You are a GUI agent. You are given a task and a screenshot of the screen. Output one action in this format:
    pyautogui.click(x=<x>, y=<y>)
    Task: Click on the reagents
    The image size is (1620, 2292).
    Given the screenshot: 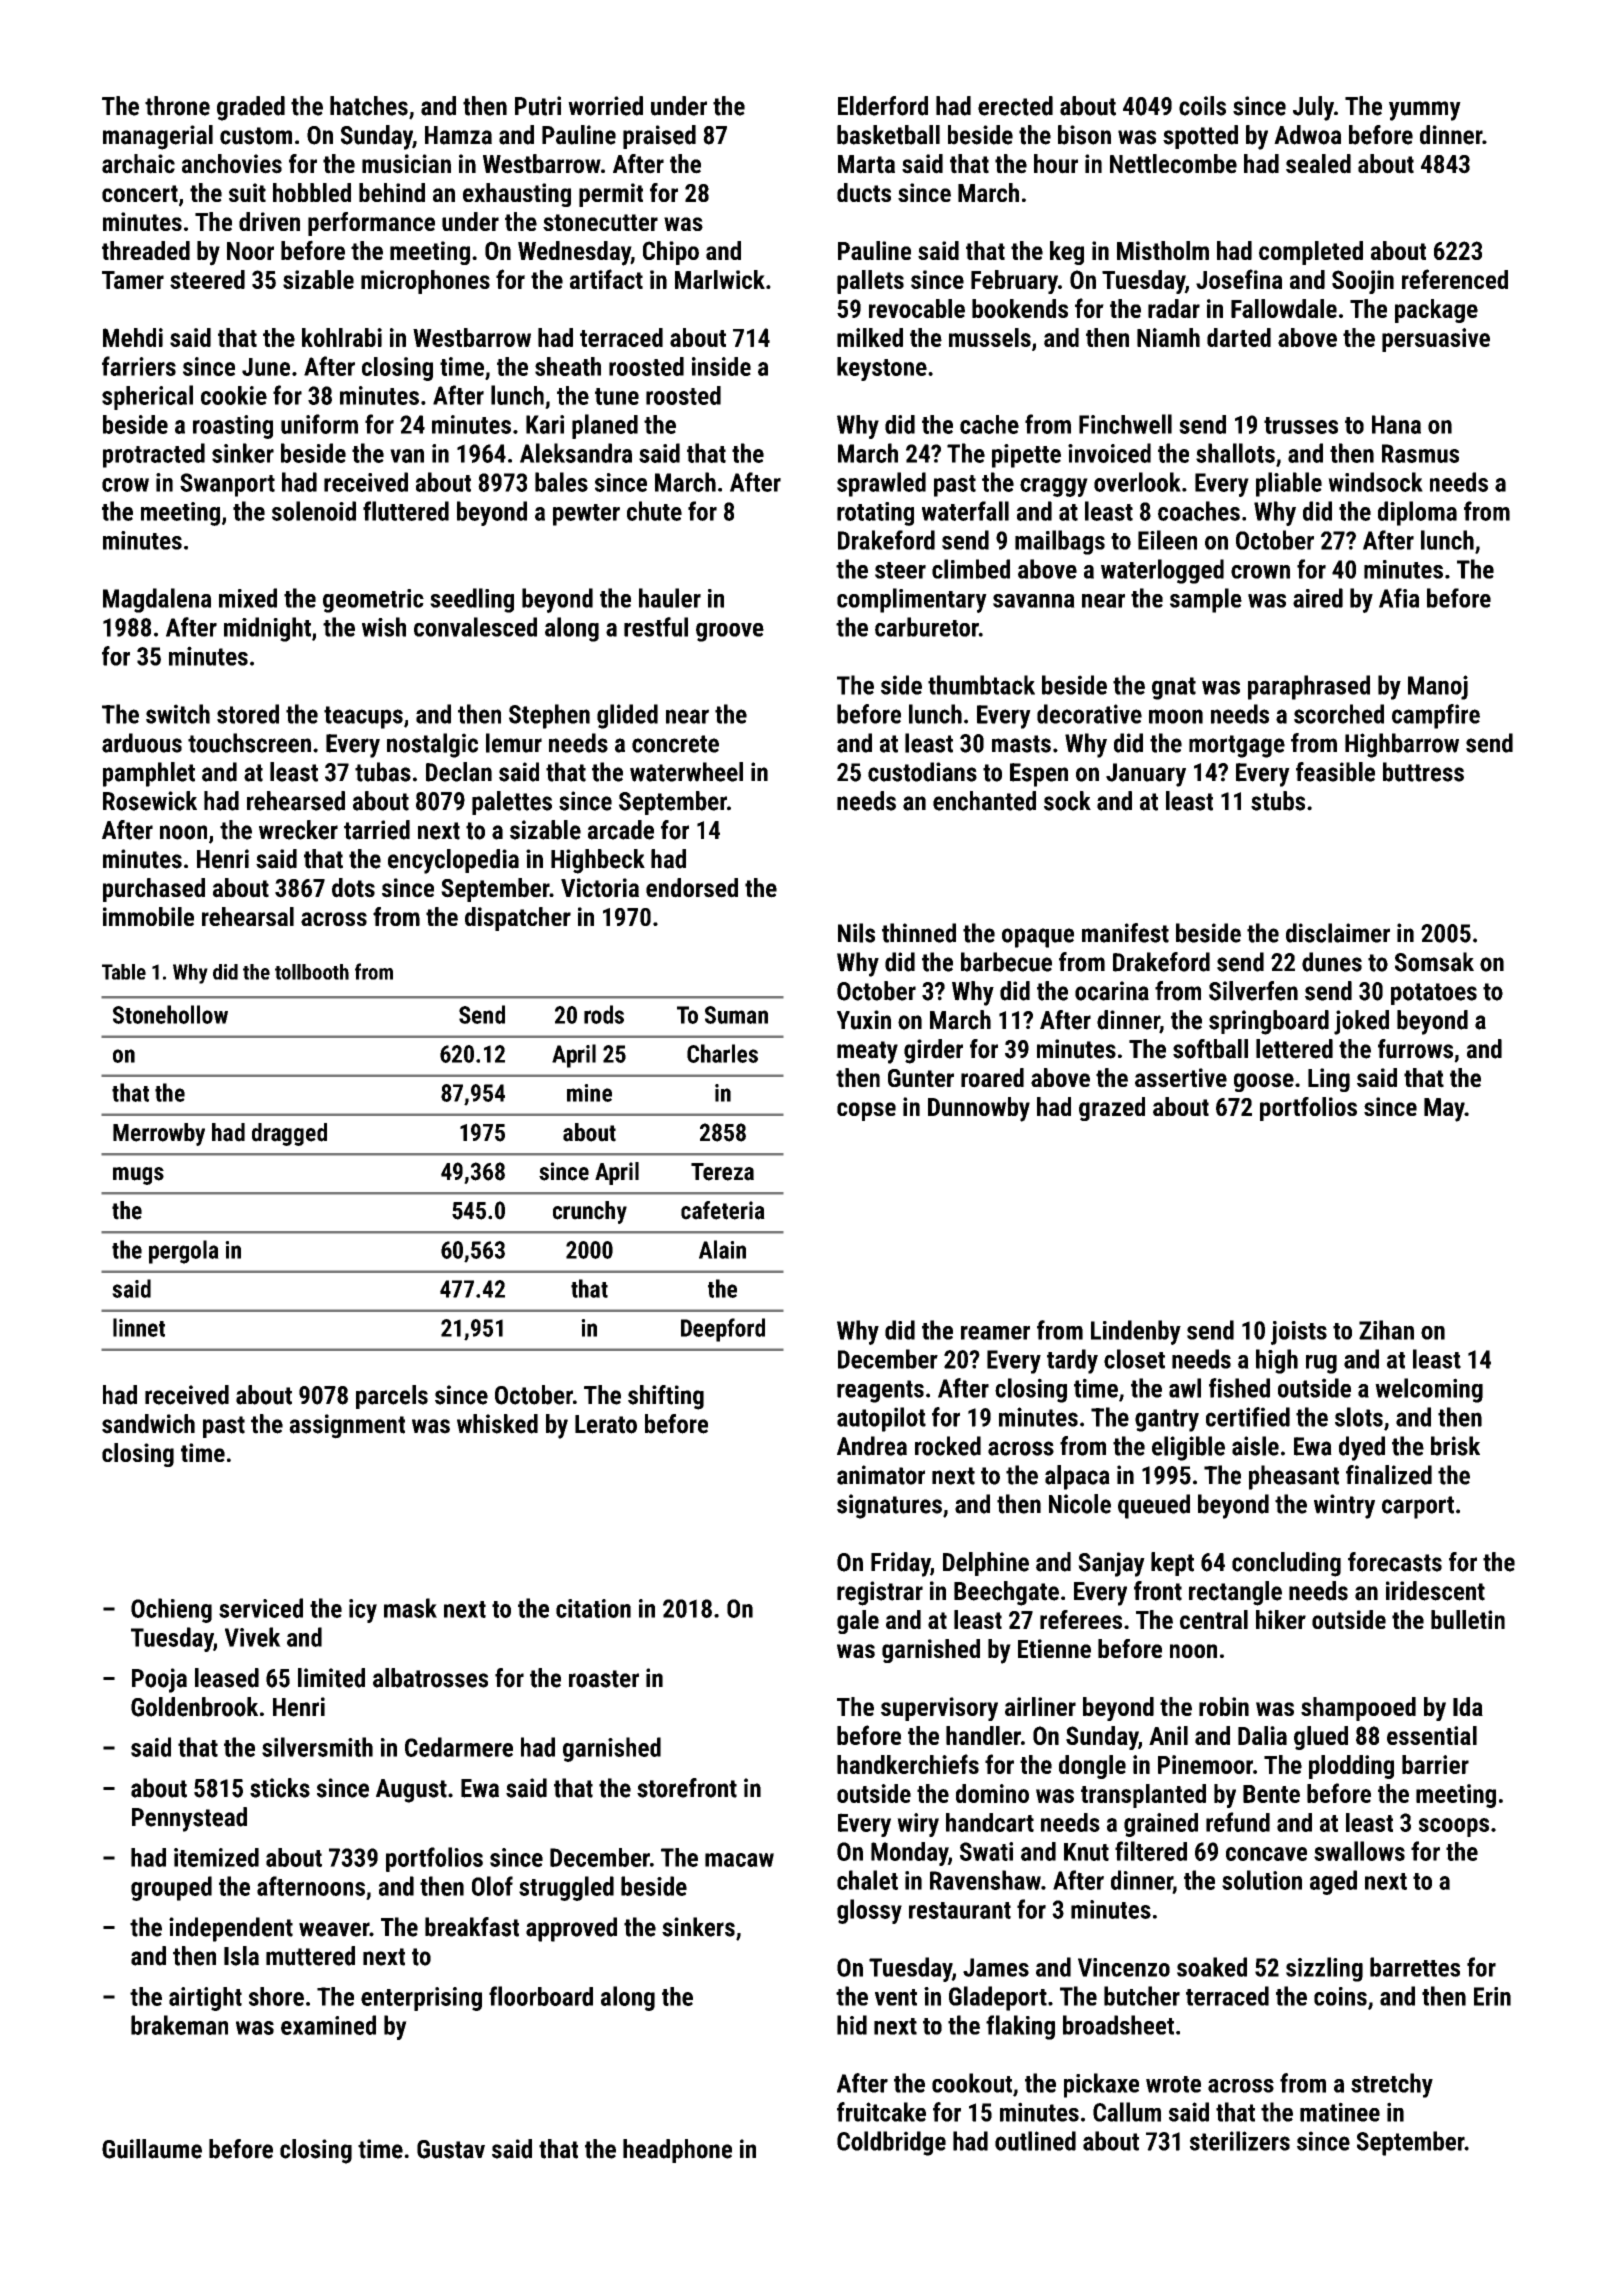 What is the action you would take?
    pyautogui.click(x=880, y=1391)
